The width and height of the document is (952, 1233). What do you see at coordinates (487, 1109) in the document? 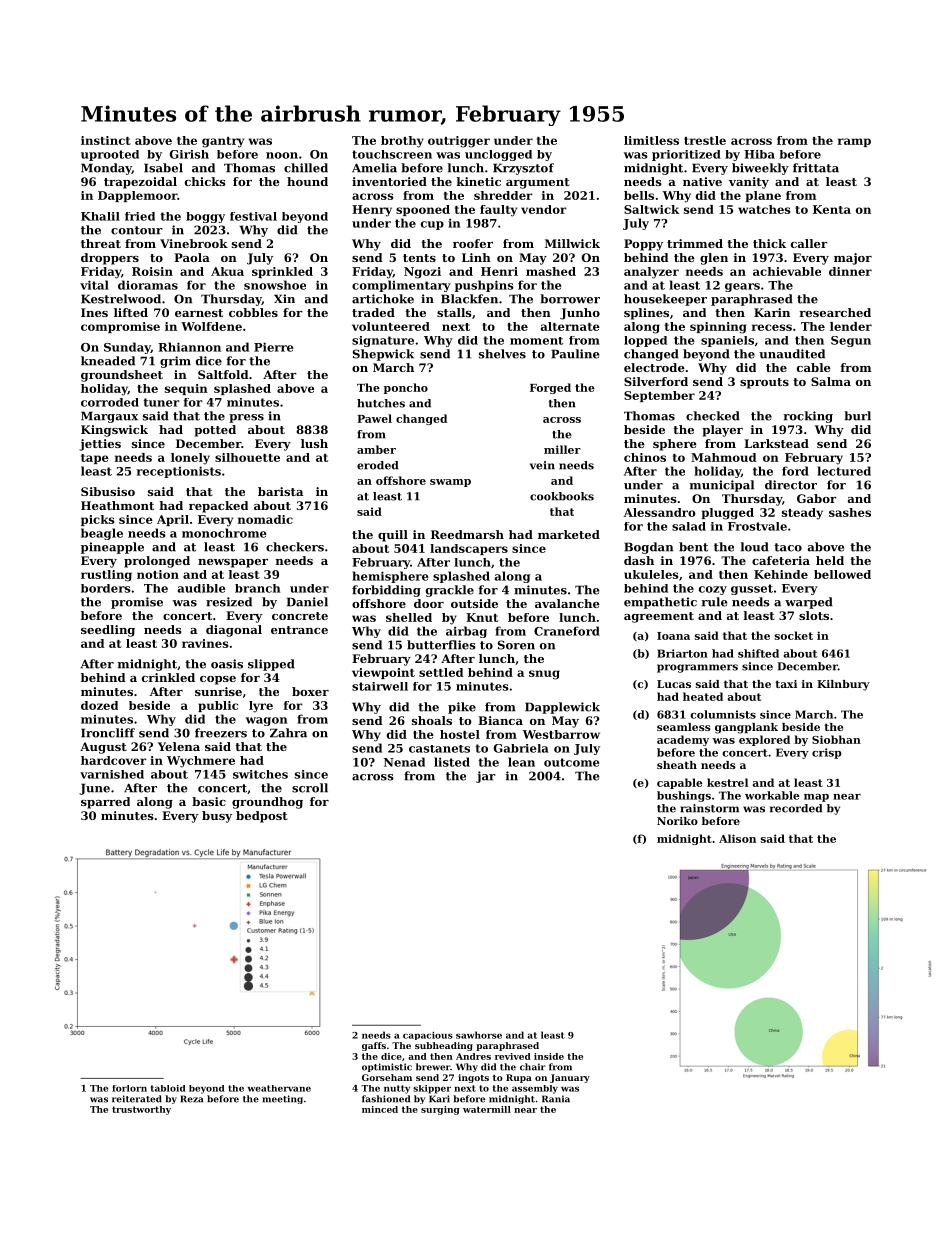
I see `watermill` at bounding box center [487, 1109].
